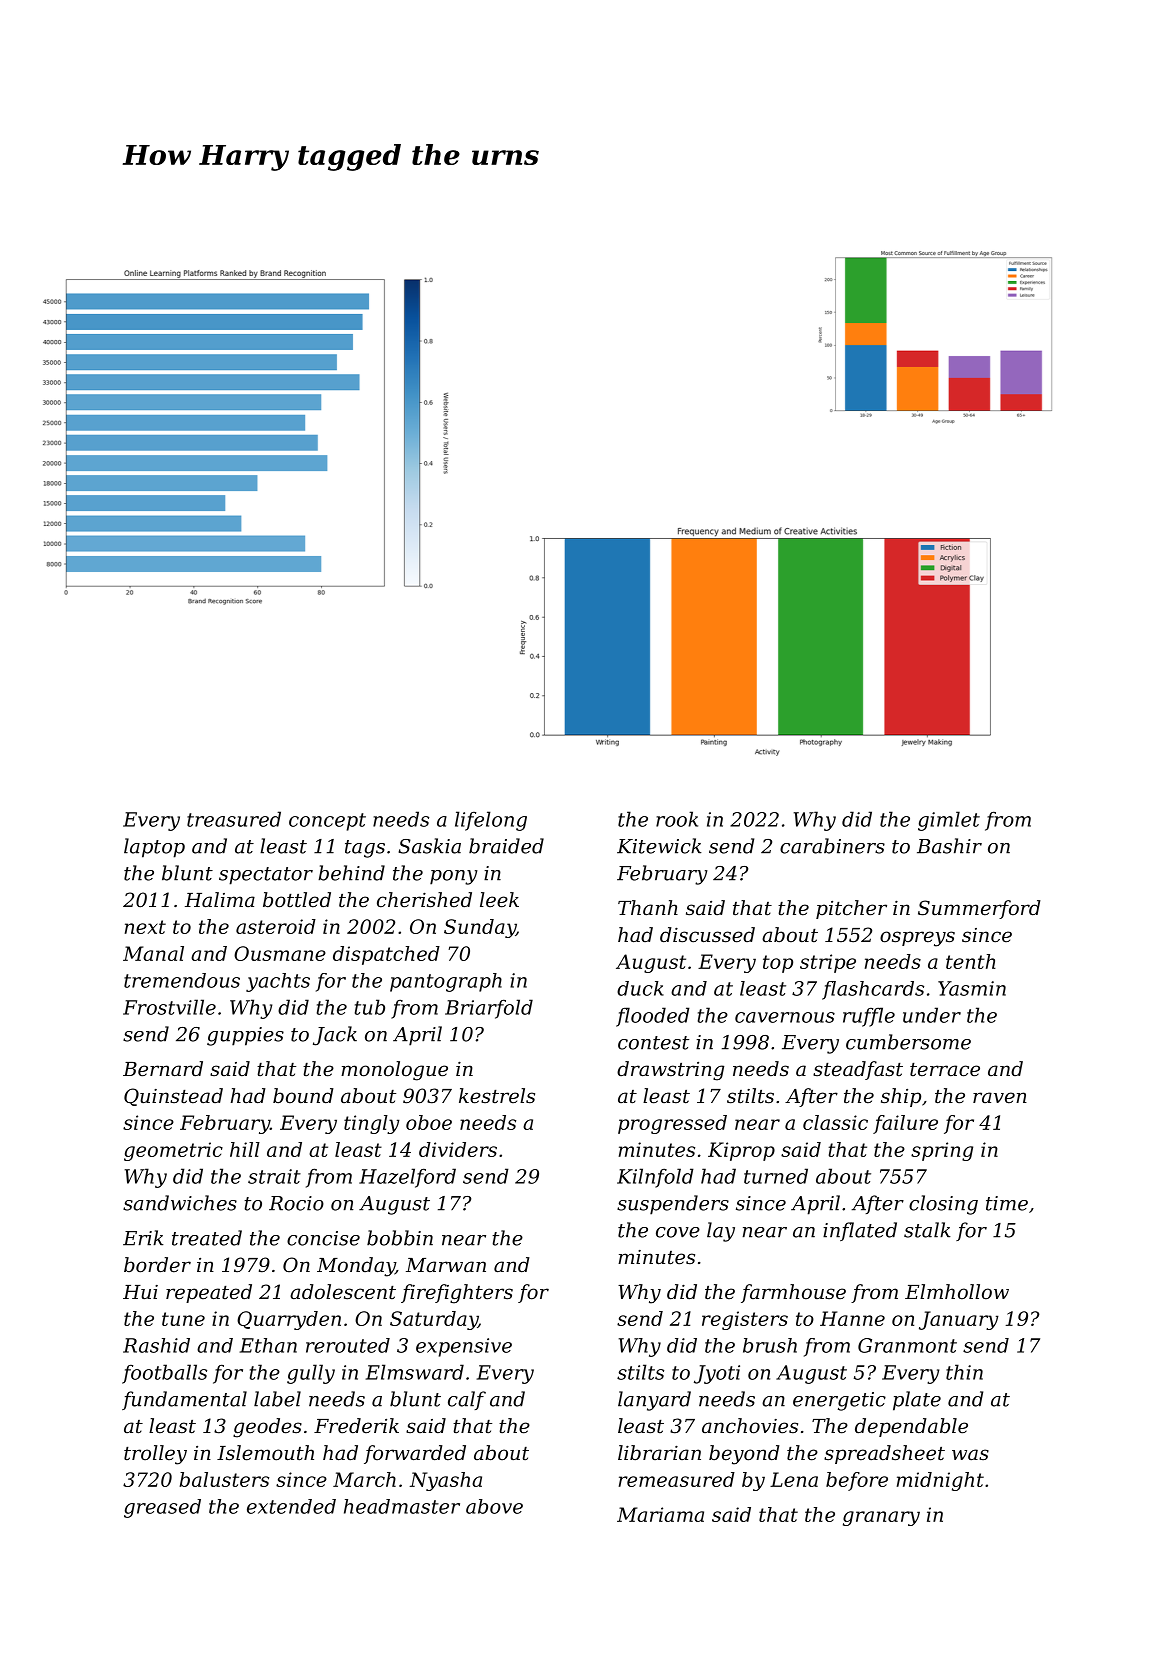 Image resolution: width=1165 pixels, height=1654 pixels. I want to click on carabiners, so click(832, 846).
